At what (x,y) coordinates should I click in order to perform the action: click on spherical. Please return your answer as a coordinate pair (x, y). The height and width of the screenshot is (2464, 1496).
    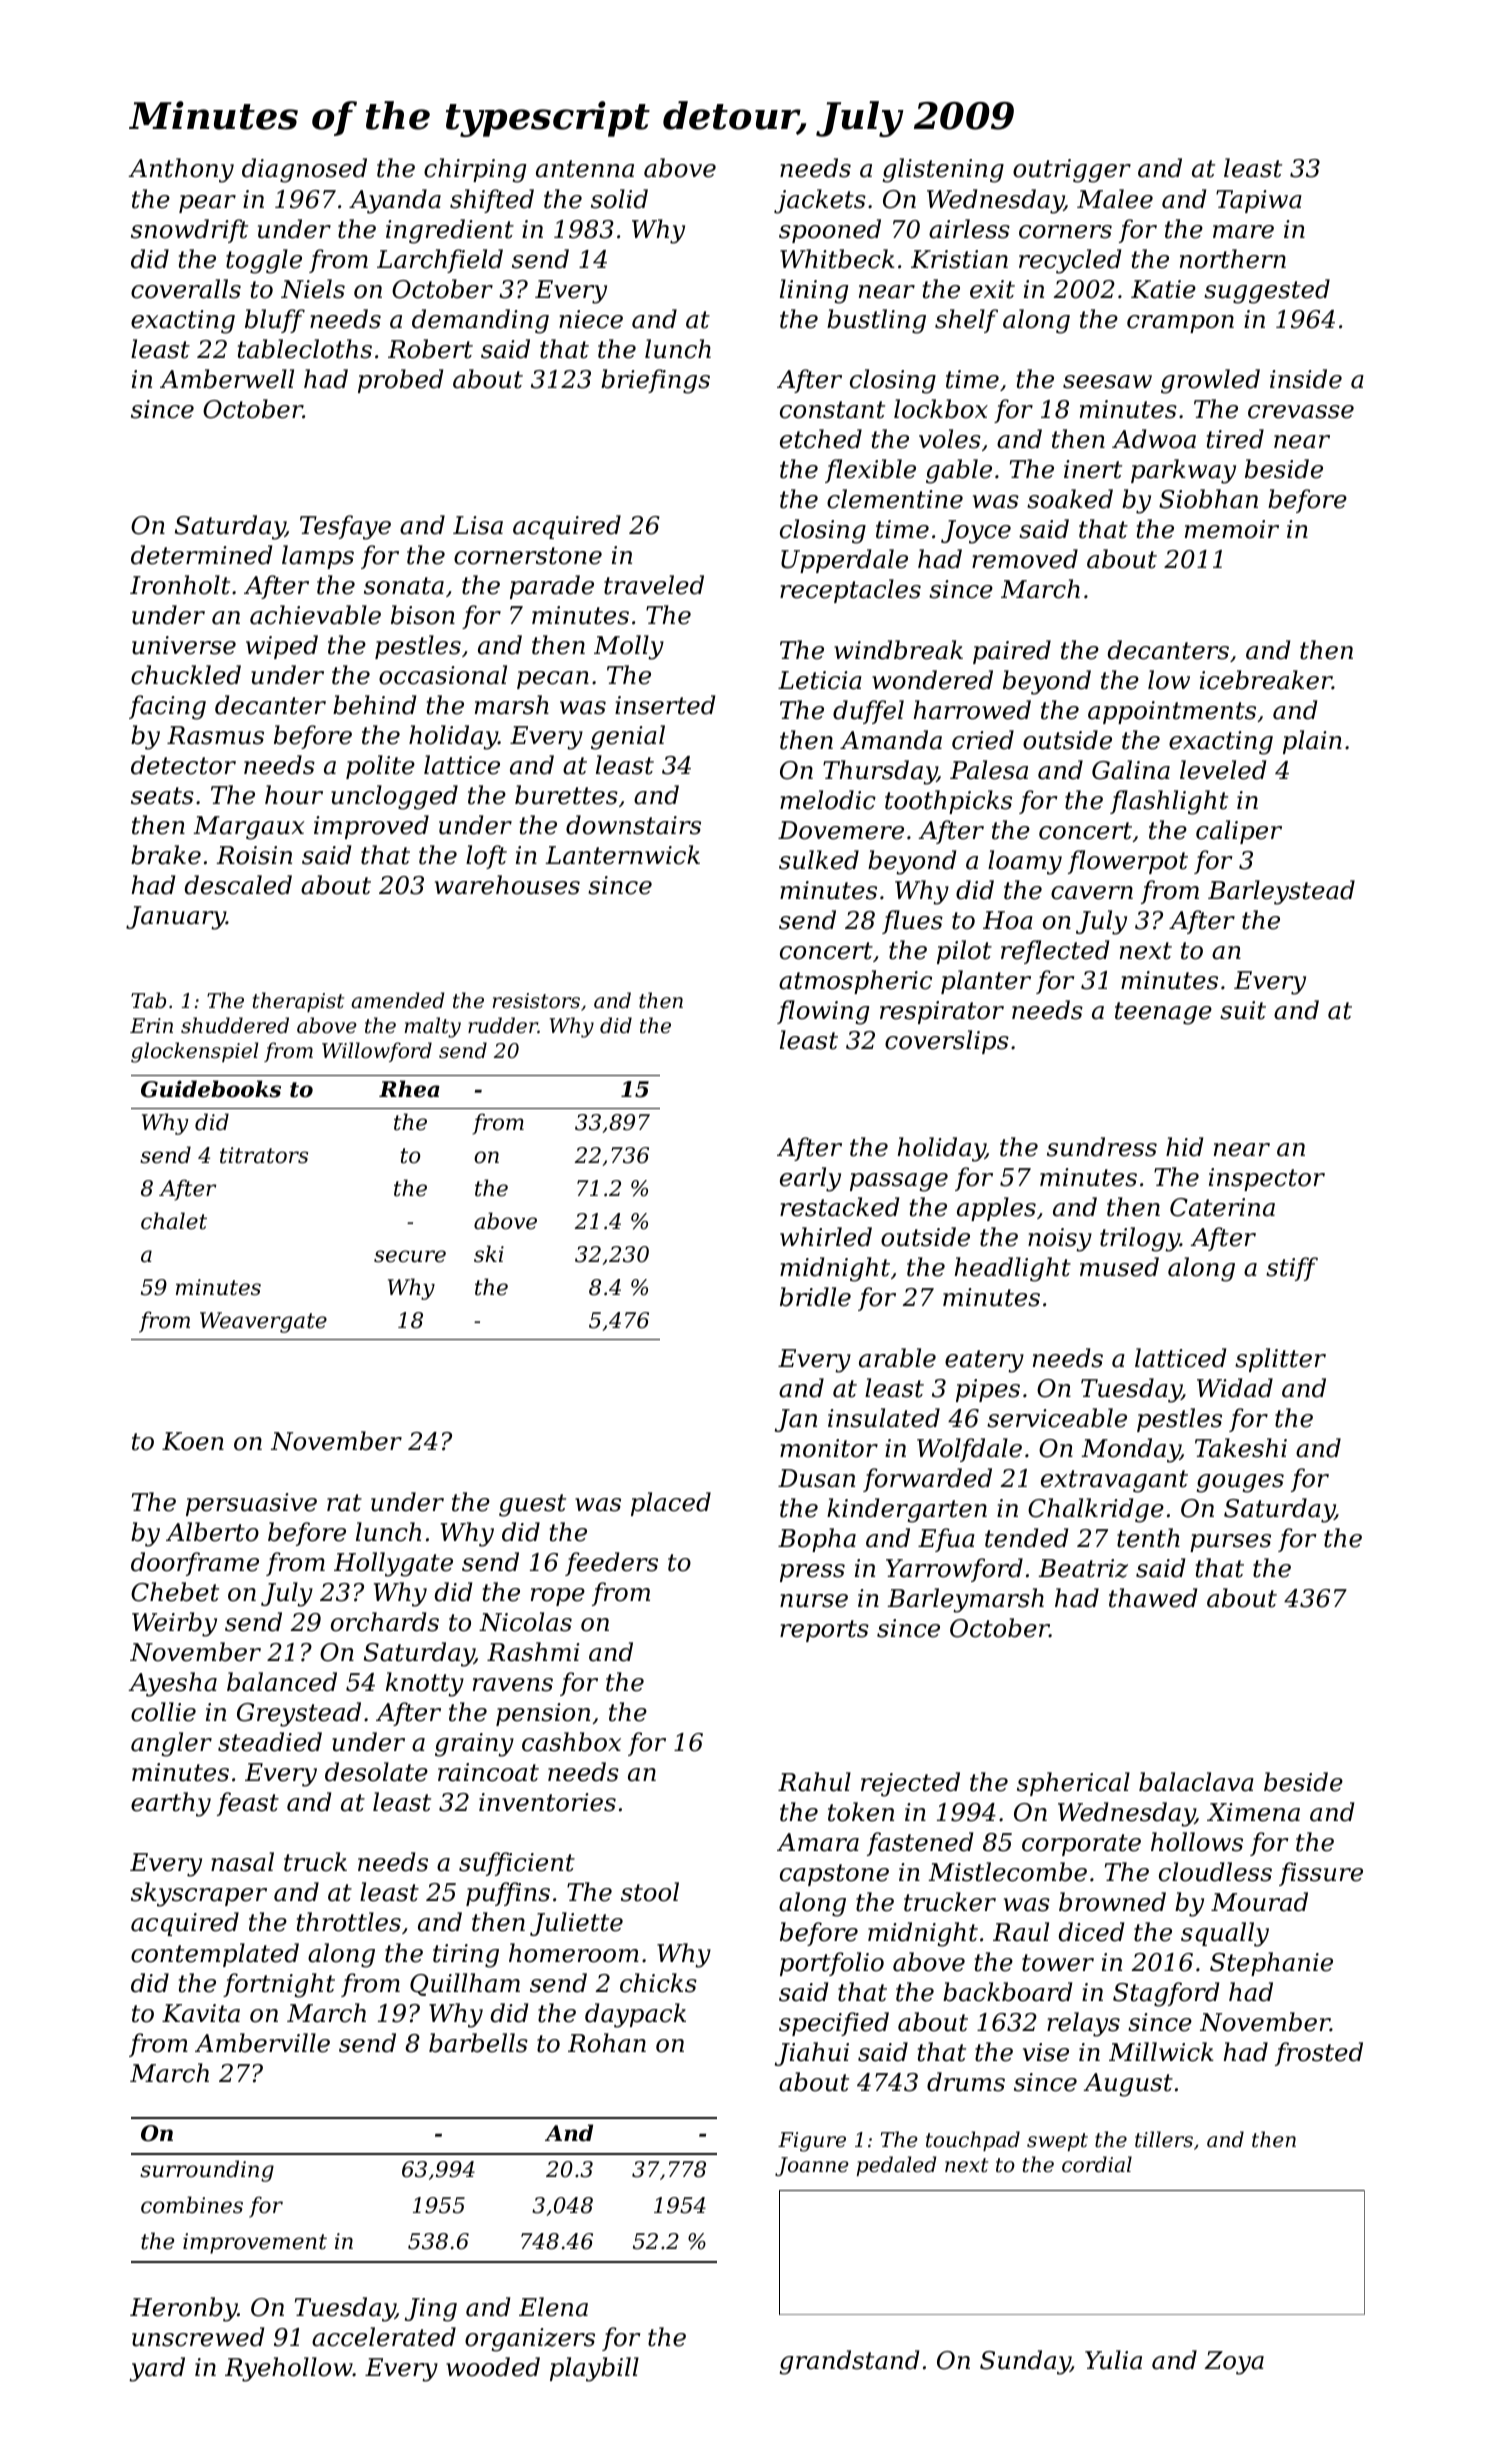
    Looking at the image, I should click on (1073, 1784).
